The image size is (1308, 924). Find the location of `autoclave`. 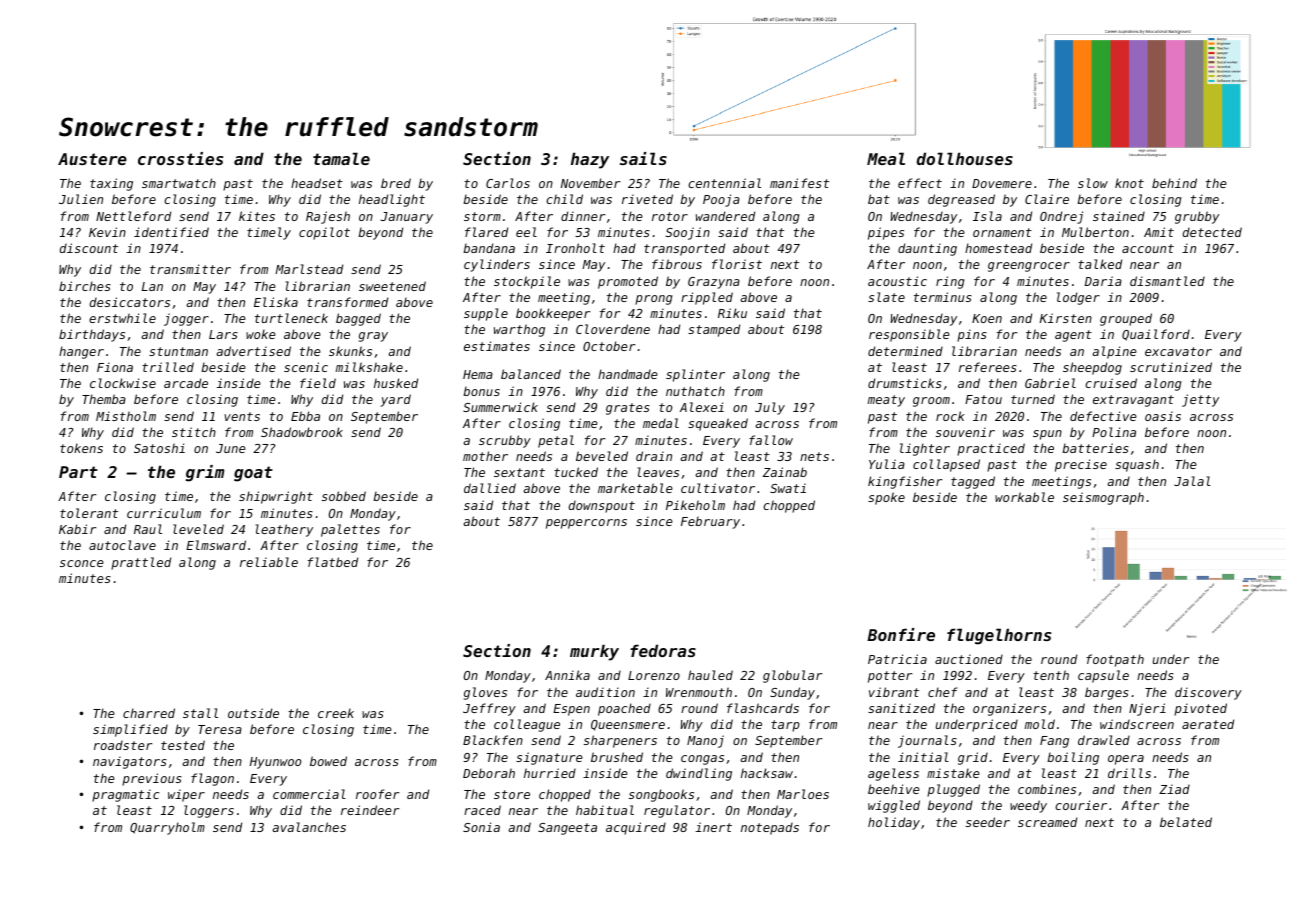

autoclave is located at coordinates (122, 545).
